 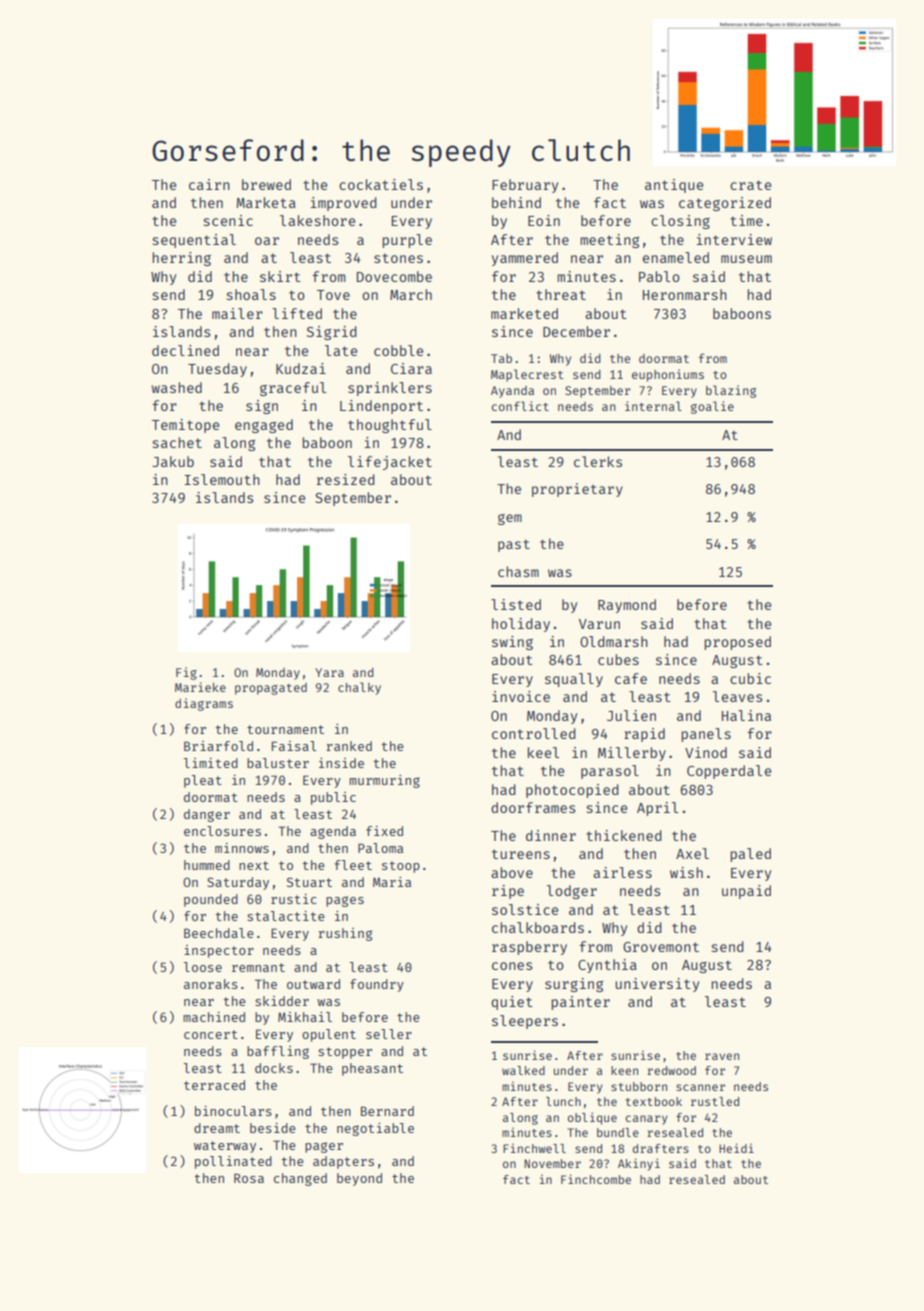 I want to click on clerks, so click(x=598, y=461).
